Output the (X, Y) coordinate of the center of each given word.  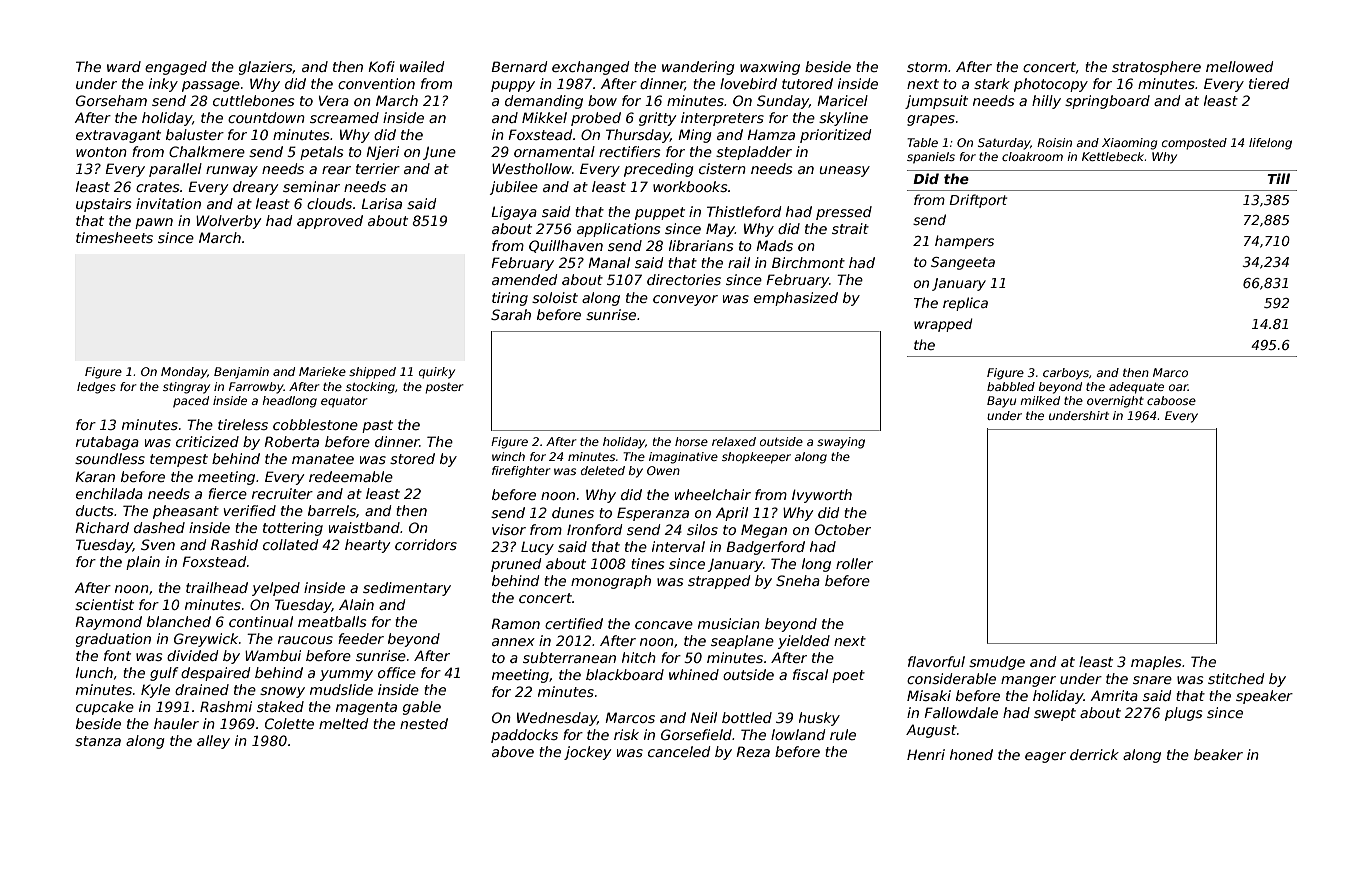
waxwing (770, 68)
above (513, 751)
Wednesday (557, 719)
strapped (719, 582)
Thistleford (744, 211)
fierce (227, 493)
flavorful (936, 661)
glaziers (266, 68)
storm (927, 67)
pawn (154, 223)
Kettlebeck (1113, 156)
